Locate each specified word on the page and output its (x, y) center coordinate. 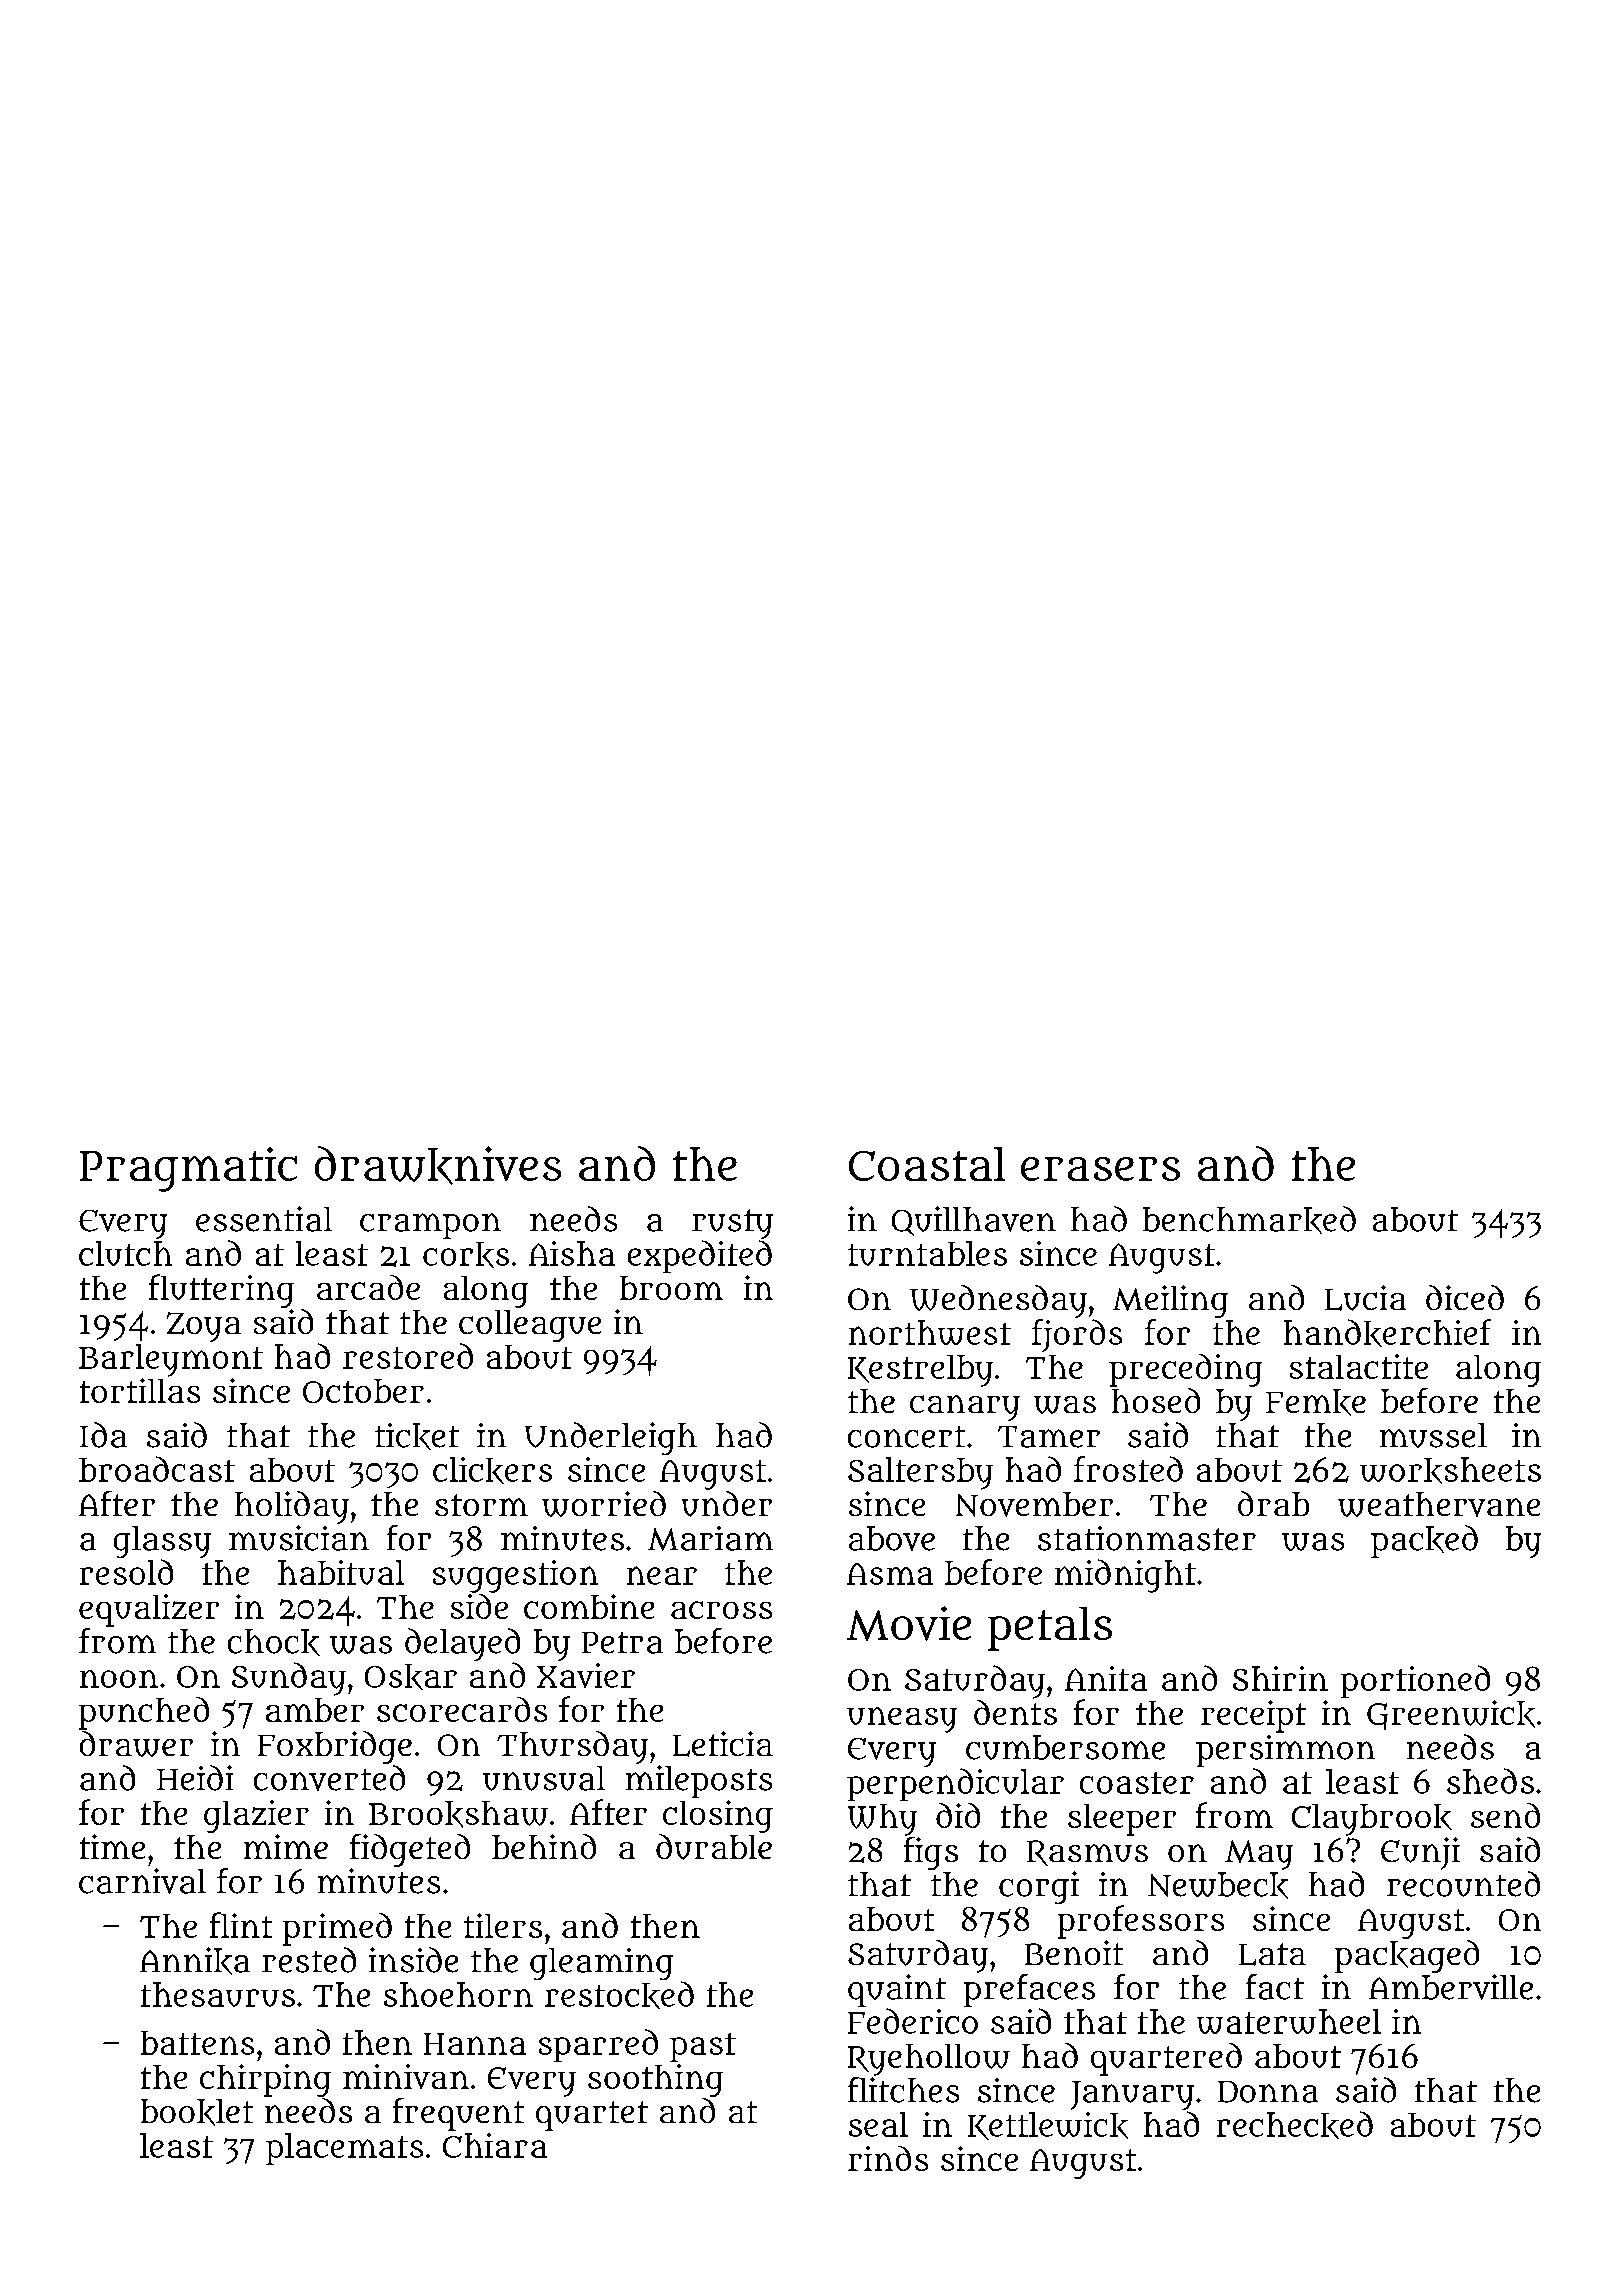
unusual (544, 1778)
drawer (136, 1744)
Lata (1272, 1954)
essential (264, 1219)
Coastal (927, 1164)
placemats (344, 2149)
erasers (1100, 1169)
